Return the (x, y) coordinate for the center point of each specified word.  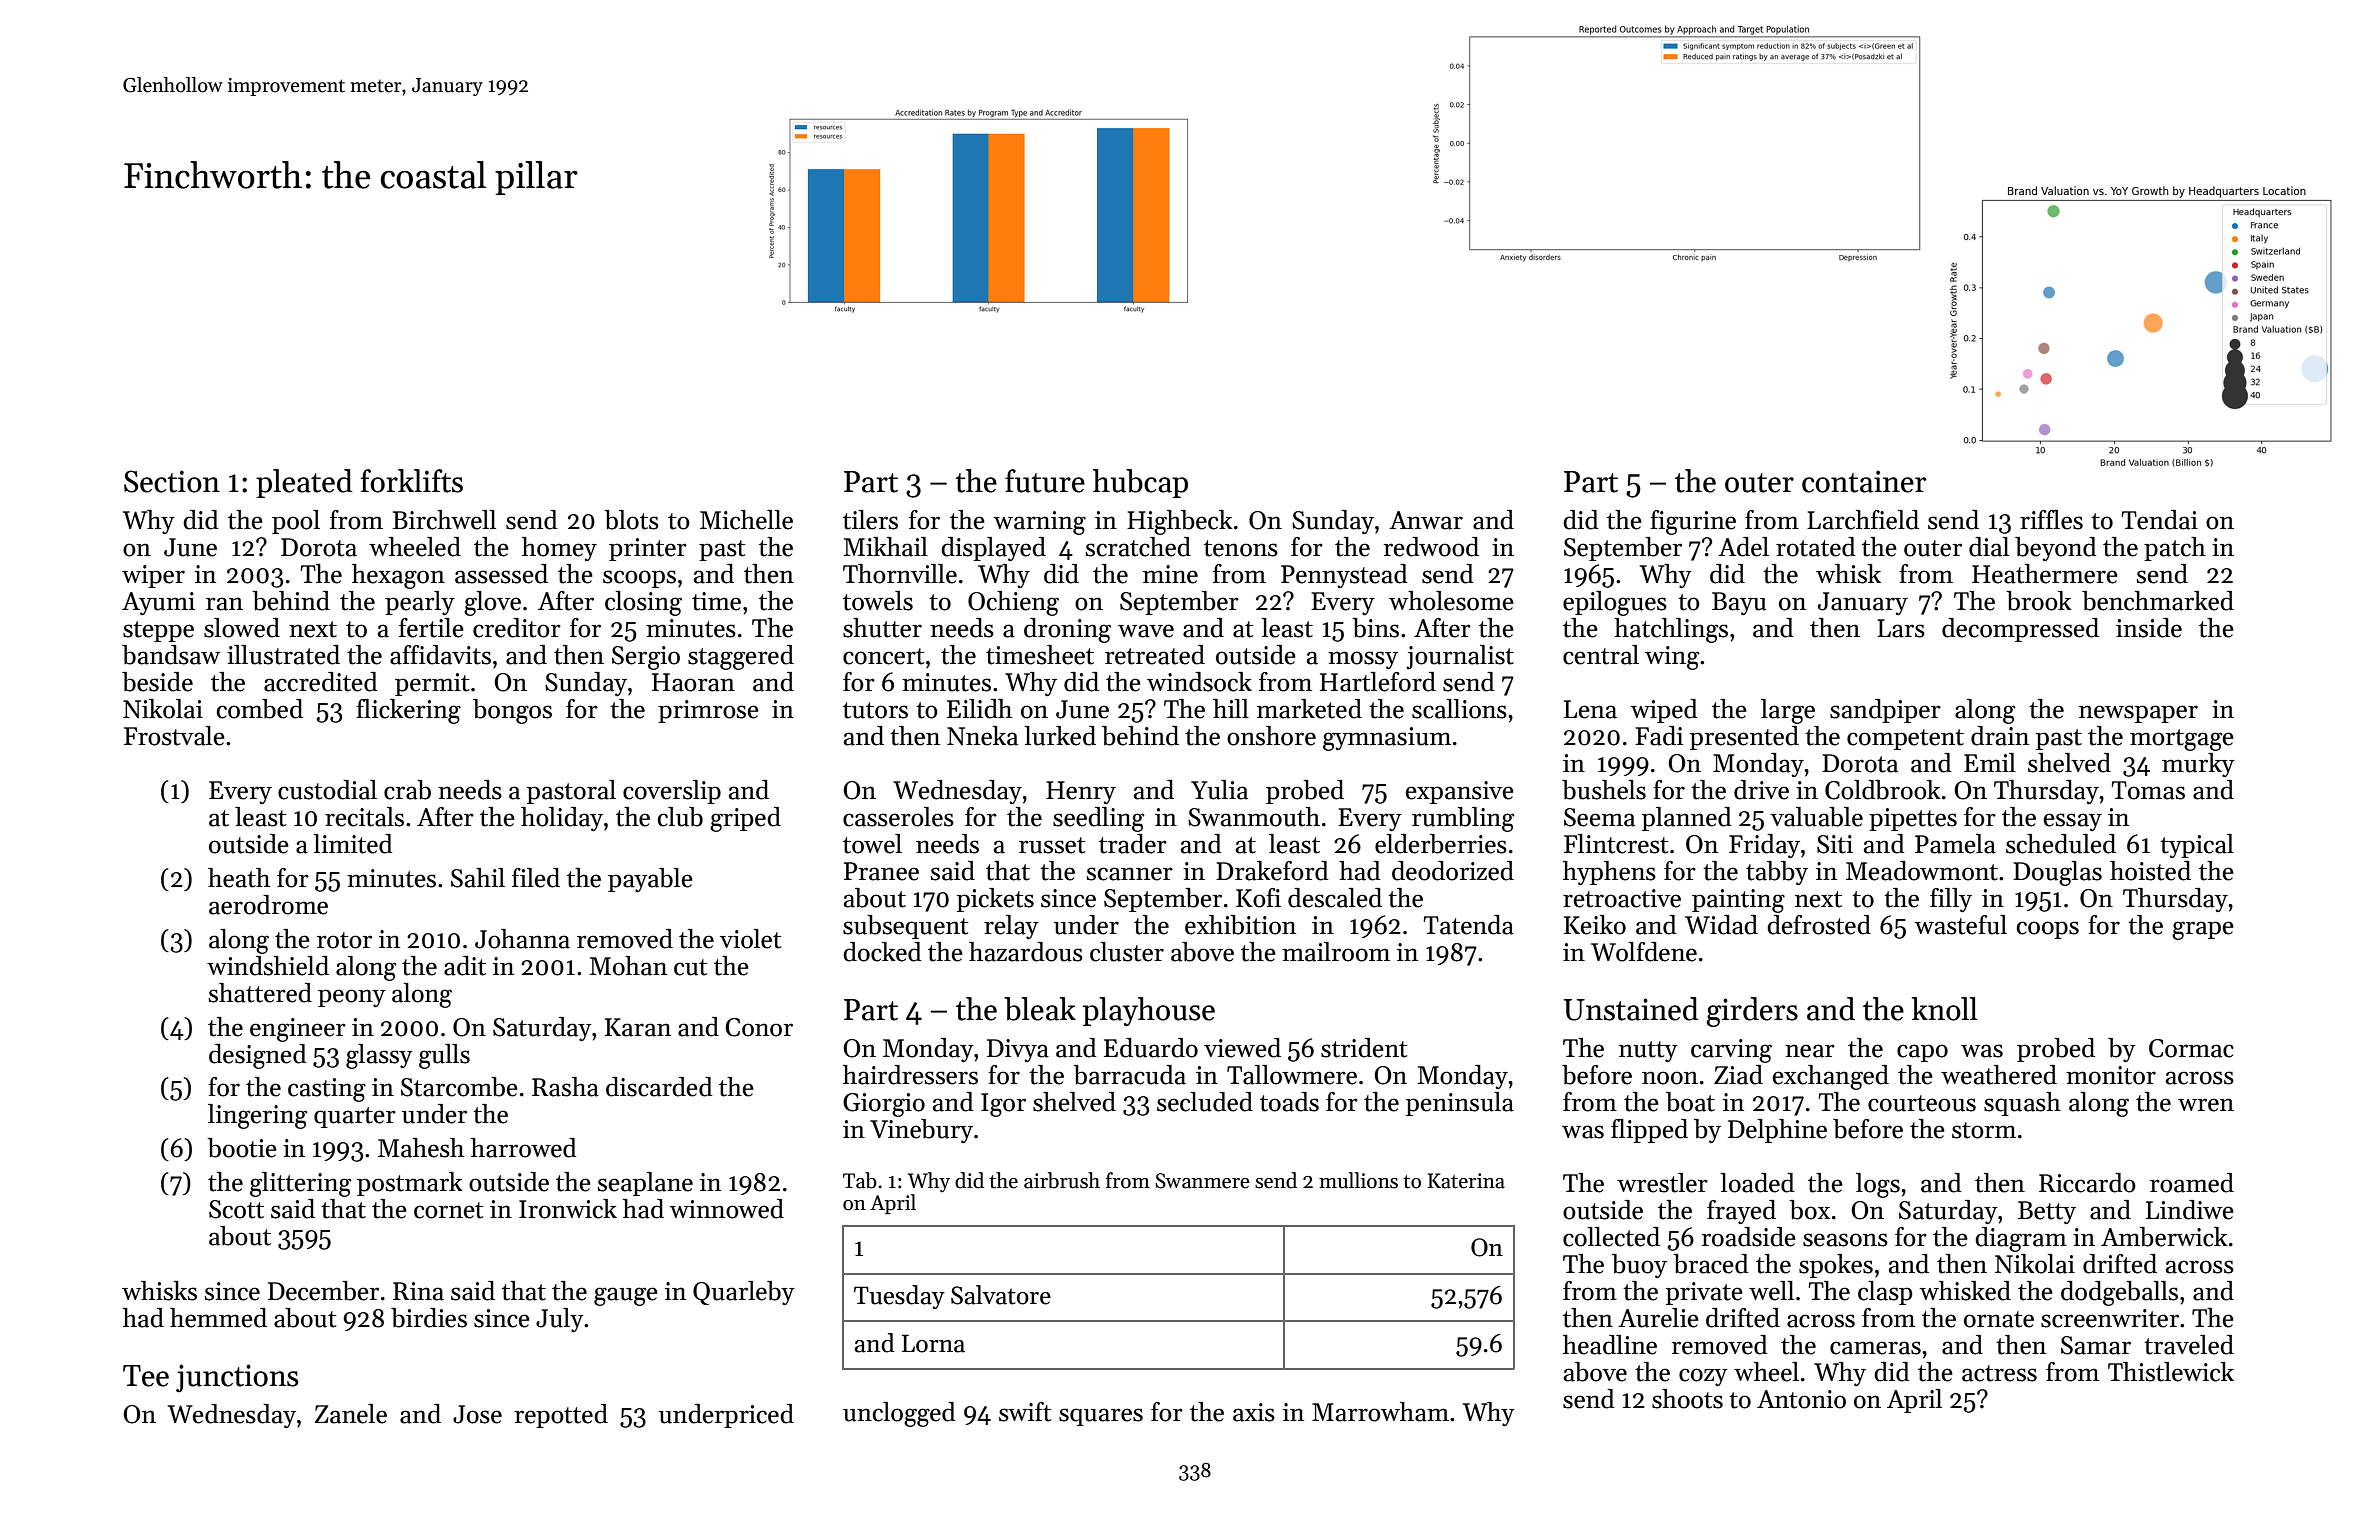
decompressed (2020, 630)
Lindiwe (2190, 1210)
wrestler (1662, 1183)
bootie (242, 1148)
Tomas (2148, 790)
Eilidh (979, 709)
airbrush (1062, 1180)
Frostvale (174, 736)
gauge (626, 1296)
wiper (153, 576)
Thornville (900, 574)
